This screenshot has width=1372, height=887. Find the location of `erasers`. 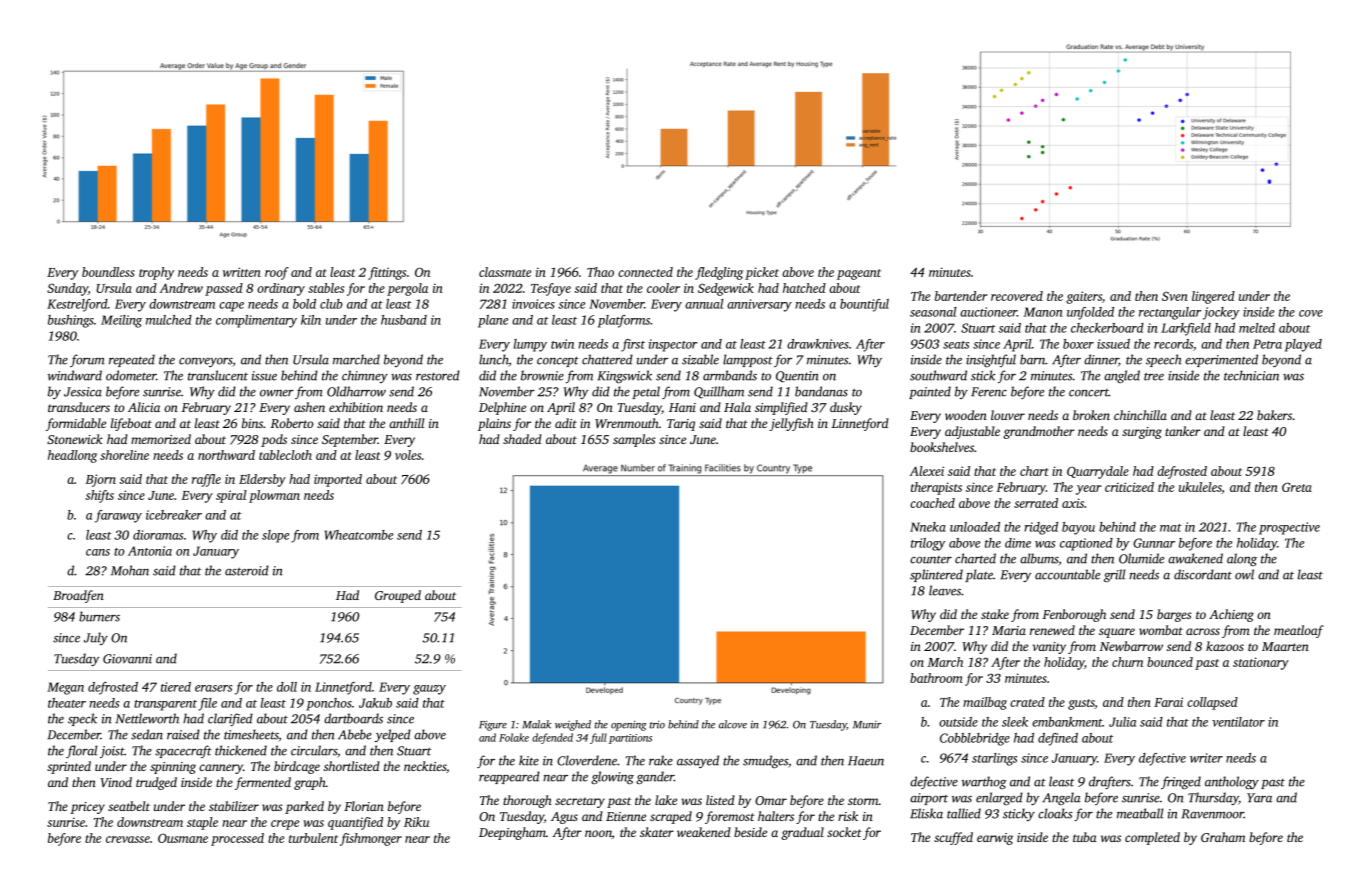

erasers is located at coordinates (213, 688).
